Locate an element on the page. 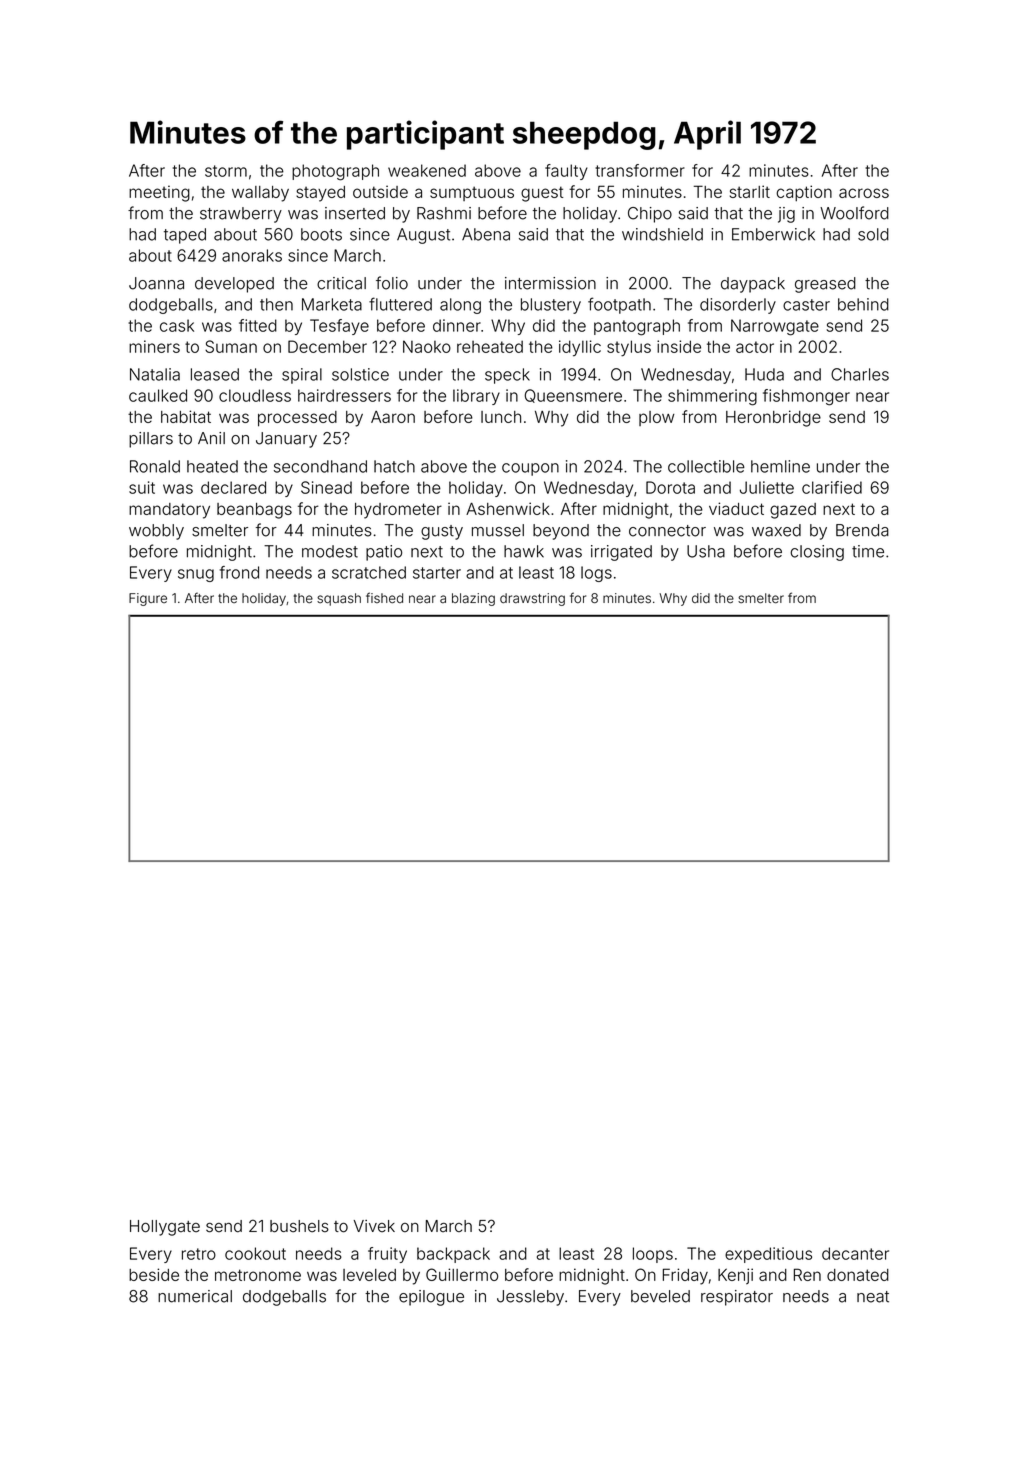  time is located at coordinates (868, 551).
